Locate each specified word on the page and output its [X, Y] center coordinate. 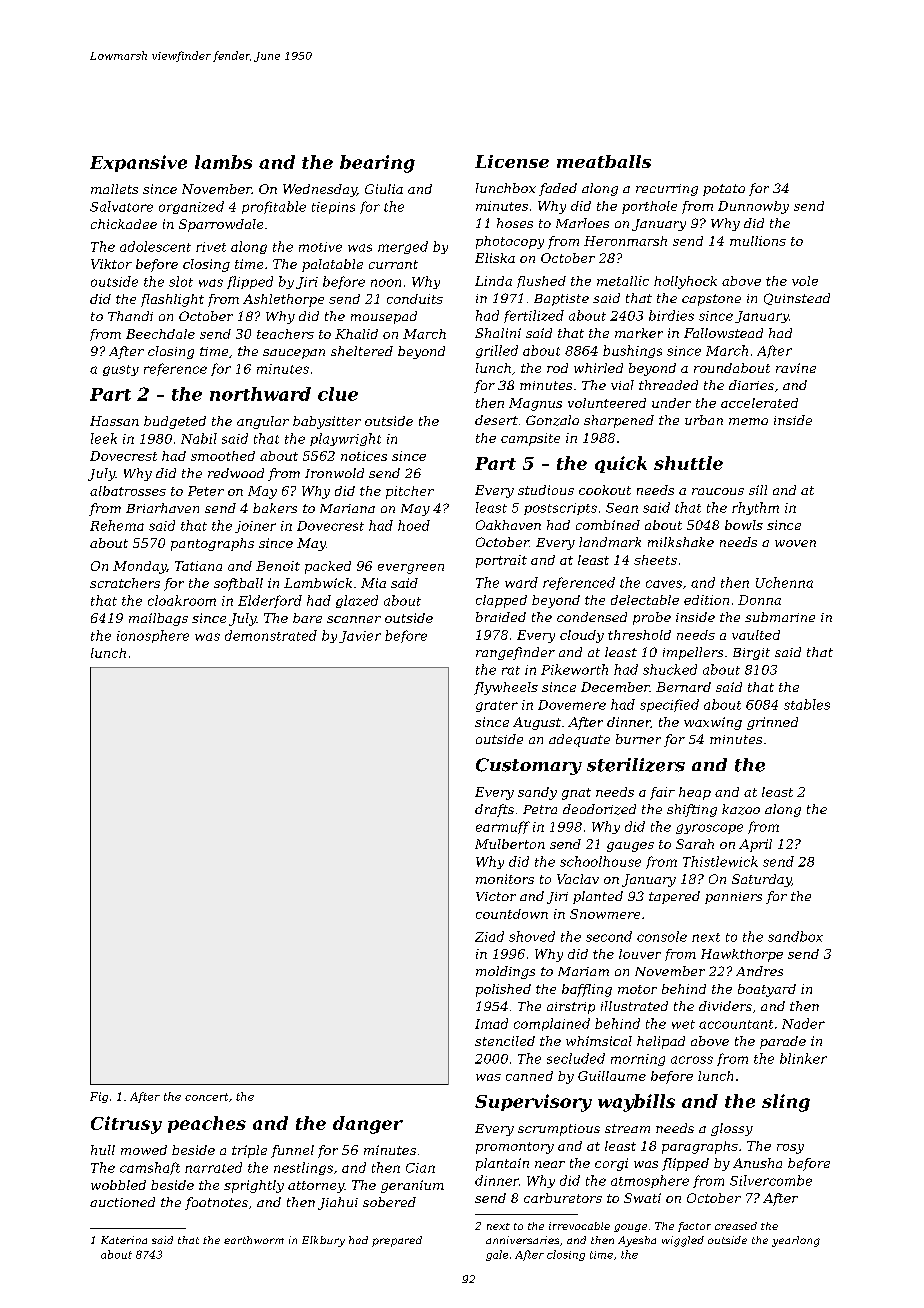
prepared [397, 1241]
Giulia [384, 189]
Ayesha [637, 1241]
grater [497, 706]
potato [724, 190]
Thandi [130, 316]
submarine [780, 617]
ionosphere [153, 636]
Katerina [124, 1240]
